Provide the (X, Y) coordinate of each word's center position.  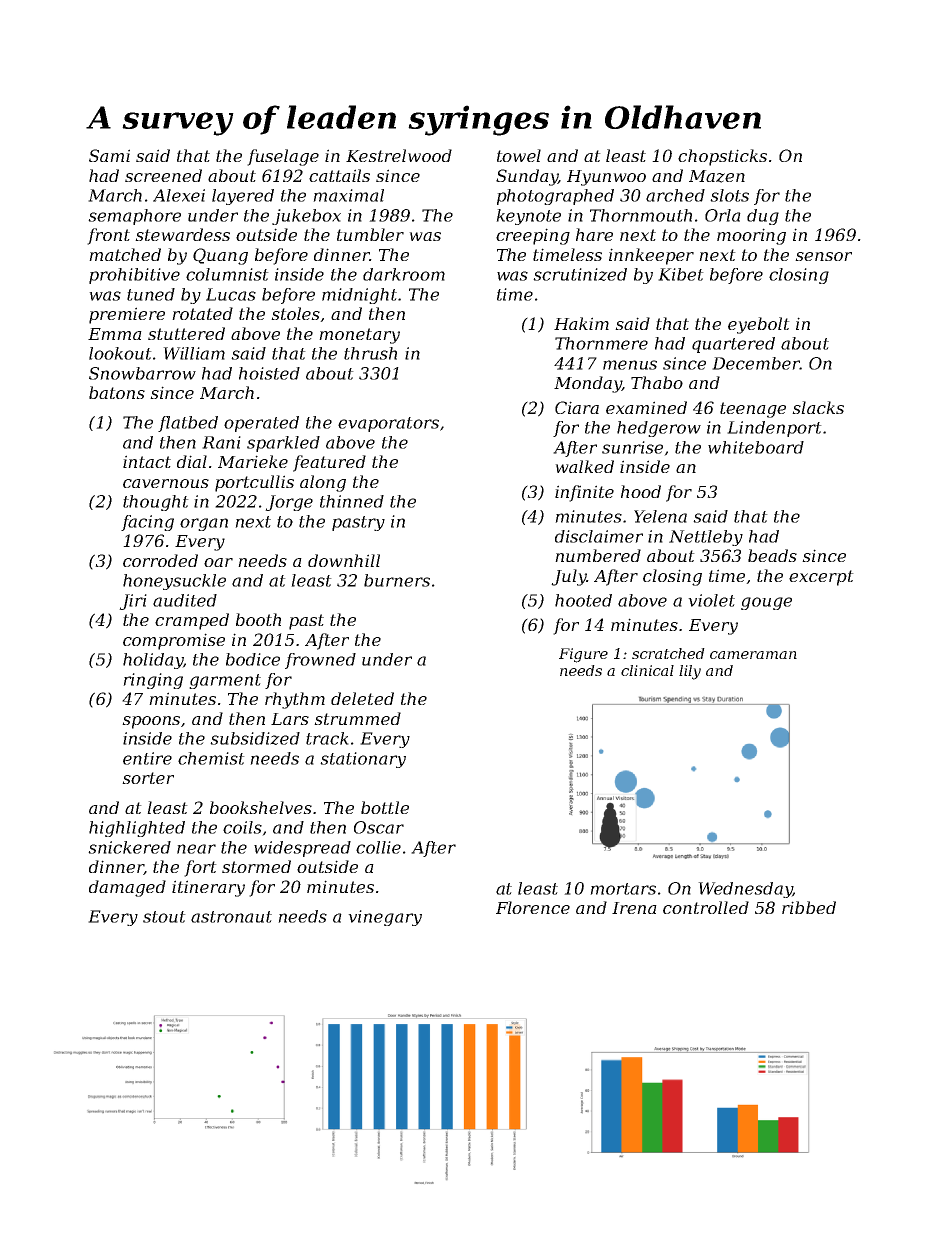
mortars (623, 889)
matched (125, 254)
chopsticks (722, 157)
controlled (706, 907)
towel (519, 155)
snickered (129, 847)
